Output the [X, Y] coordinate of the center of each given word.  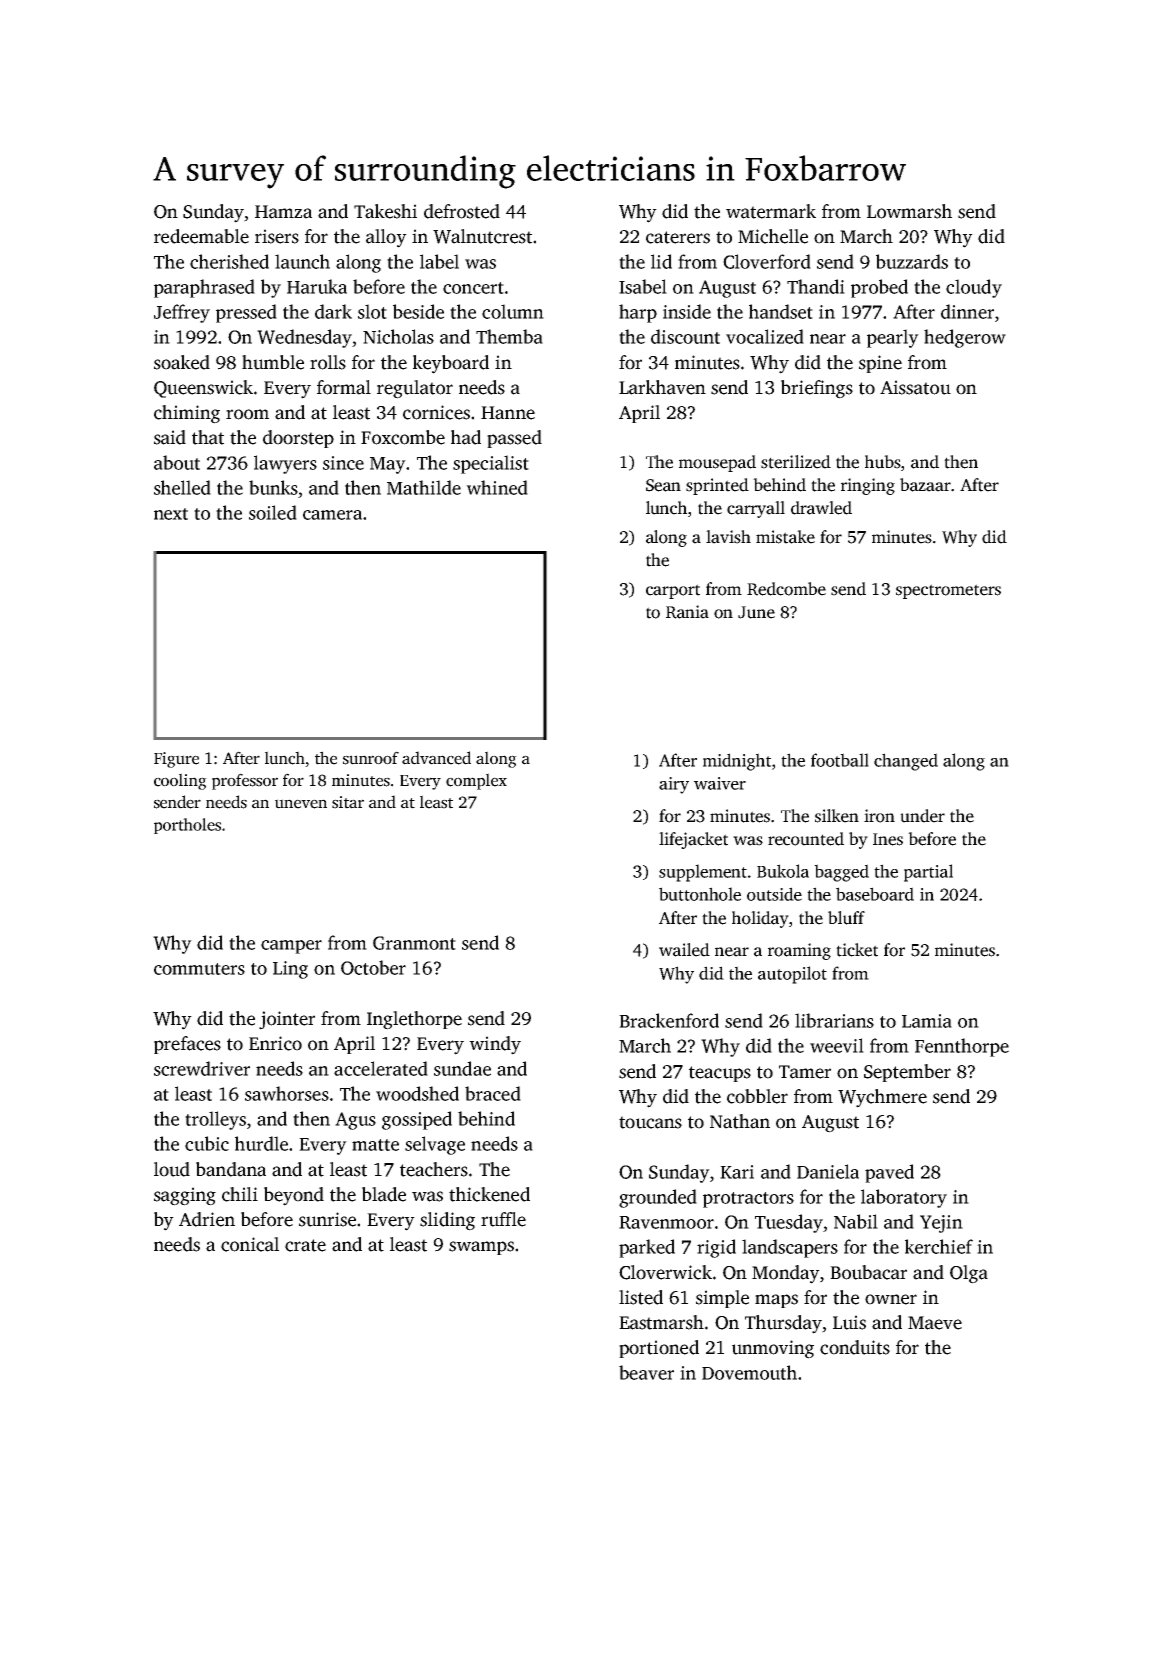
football [840, 760]
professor [245, 781]
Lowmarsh [909, 211]
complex [476, 781]
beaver [646, 1372]
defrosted [462, 211]
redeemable [201, 236]
